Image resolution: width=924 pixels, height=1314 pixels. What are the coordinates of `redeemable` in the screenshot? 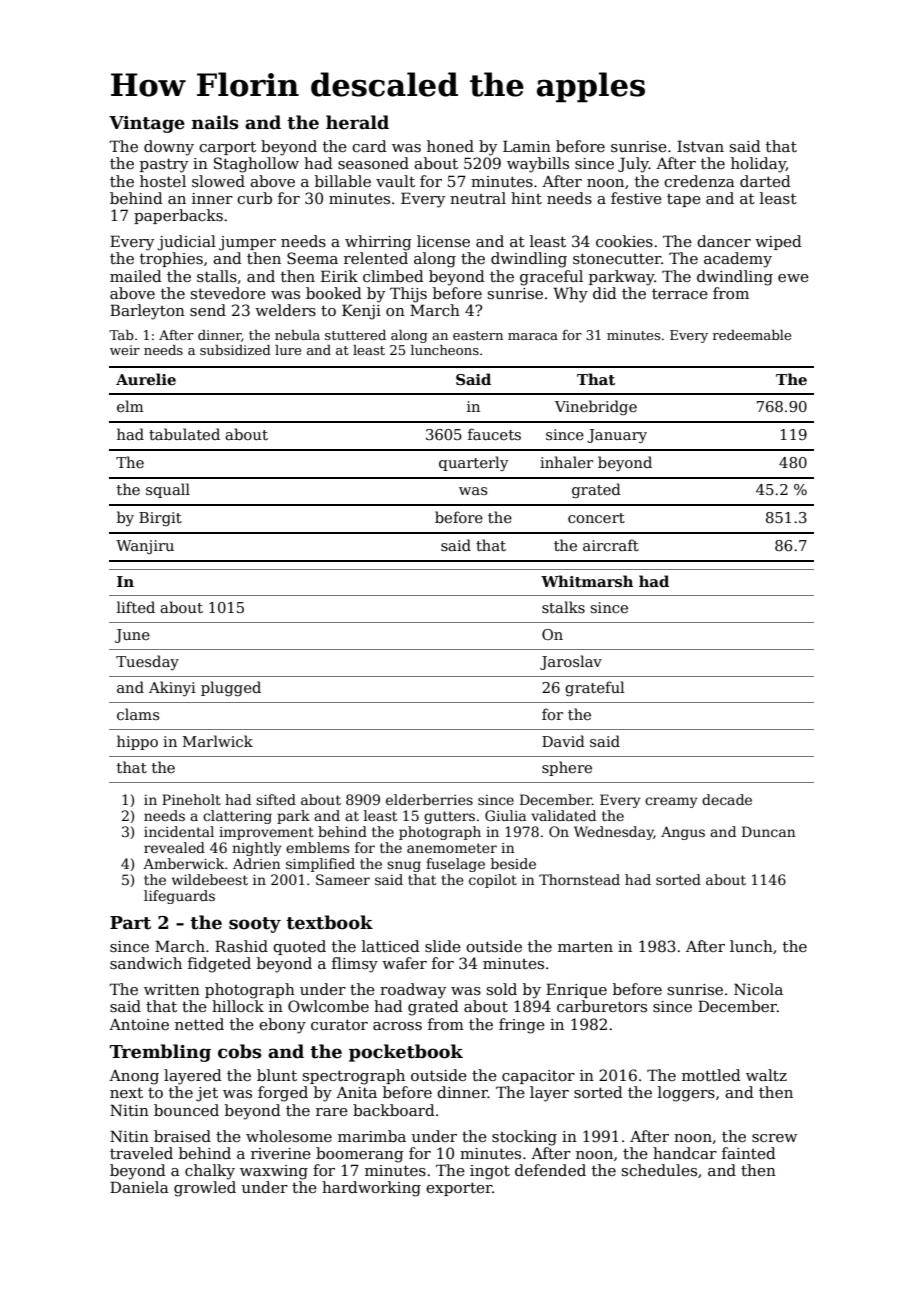 It's located at (752, 335).
